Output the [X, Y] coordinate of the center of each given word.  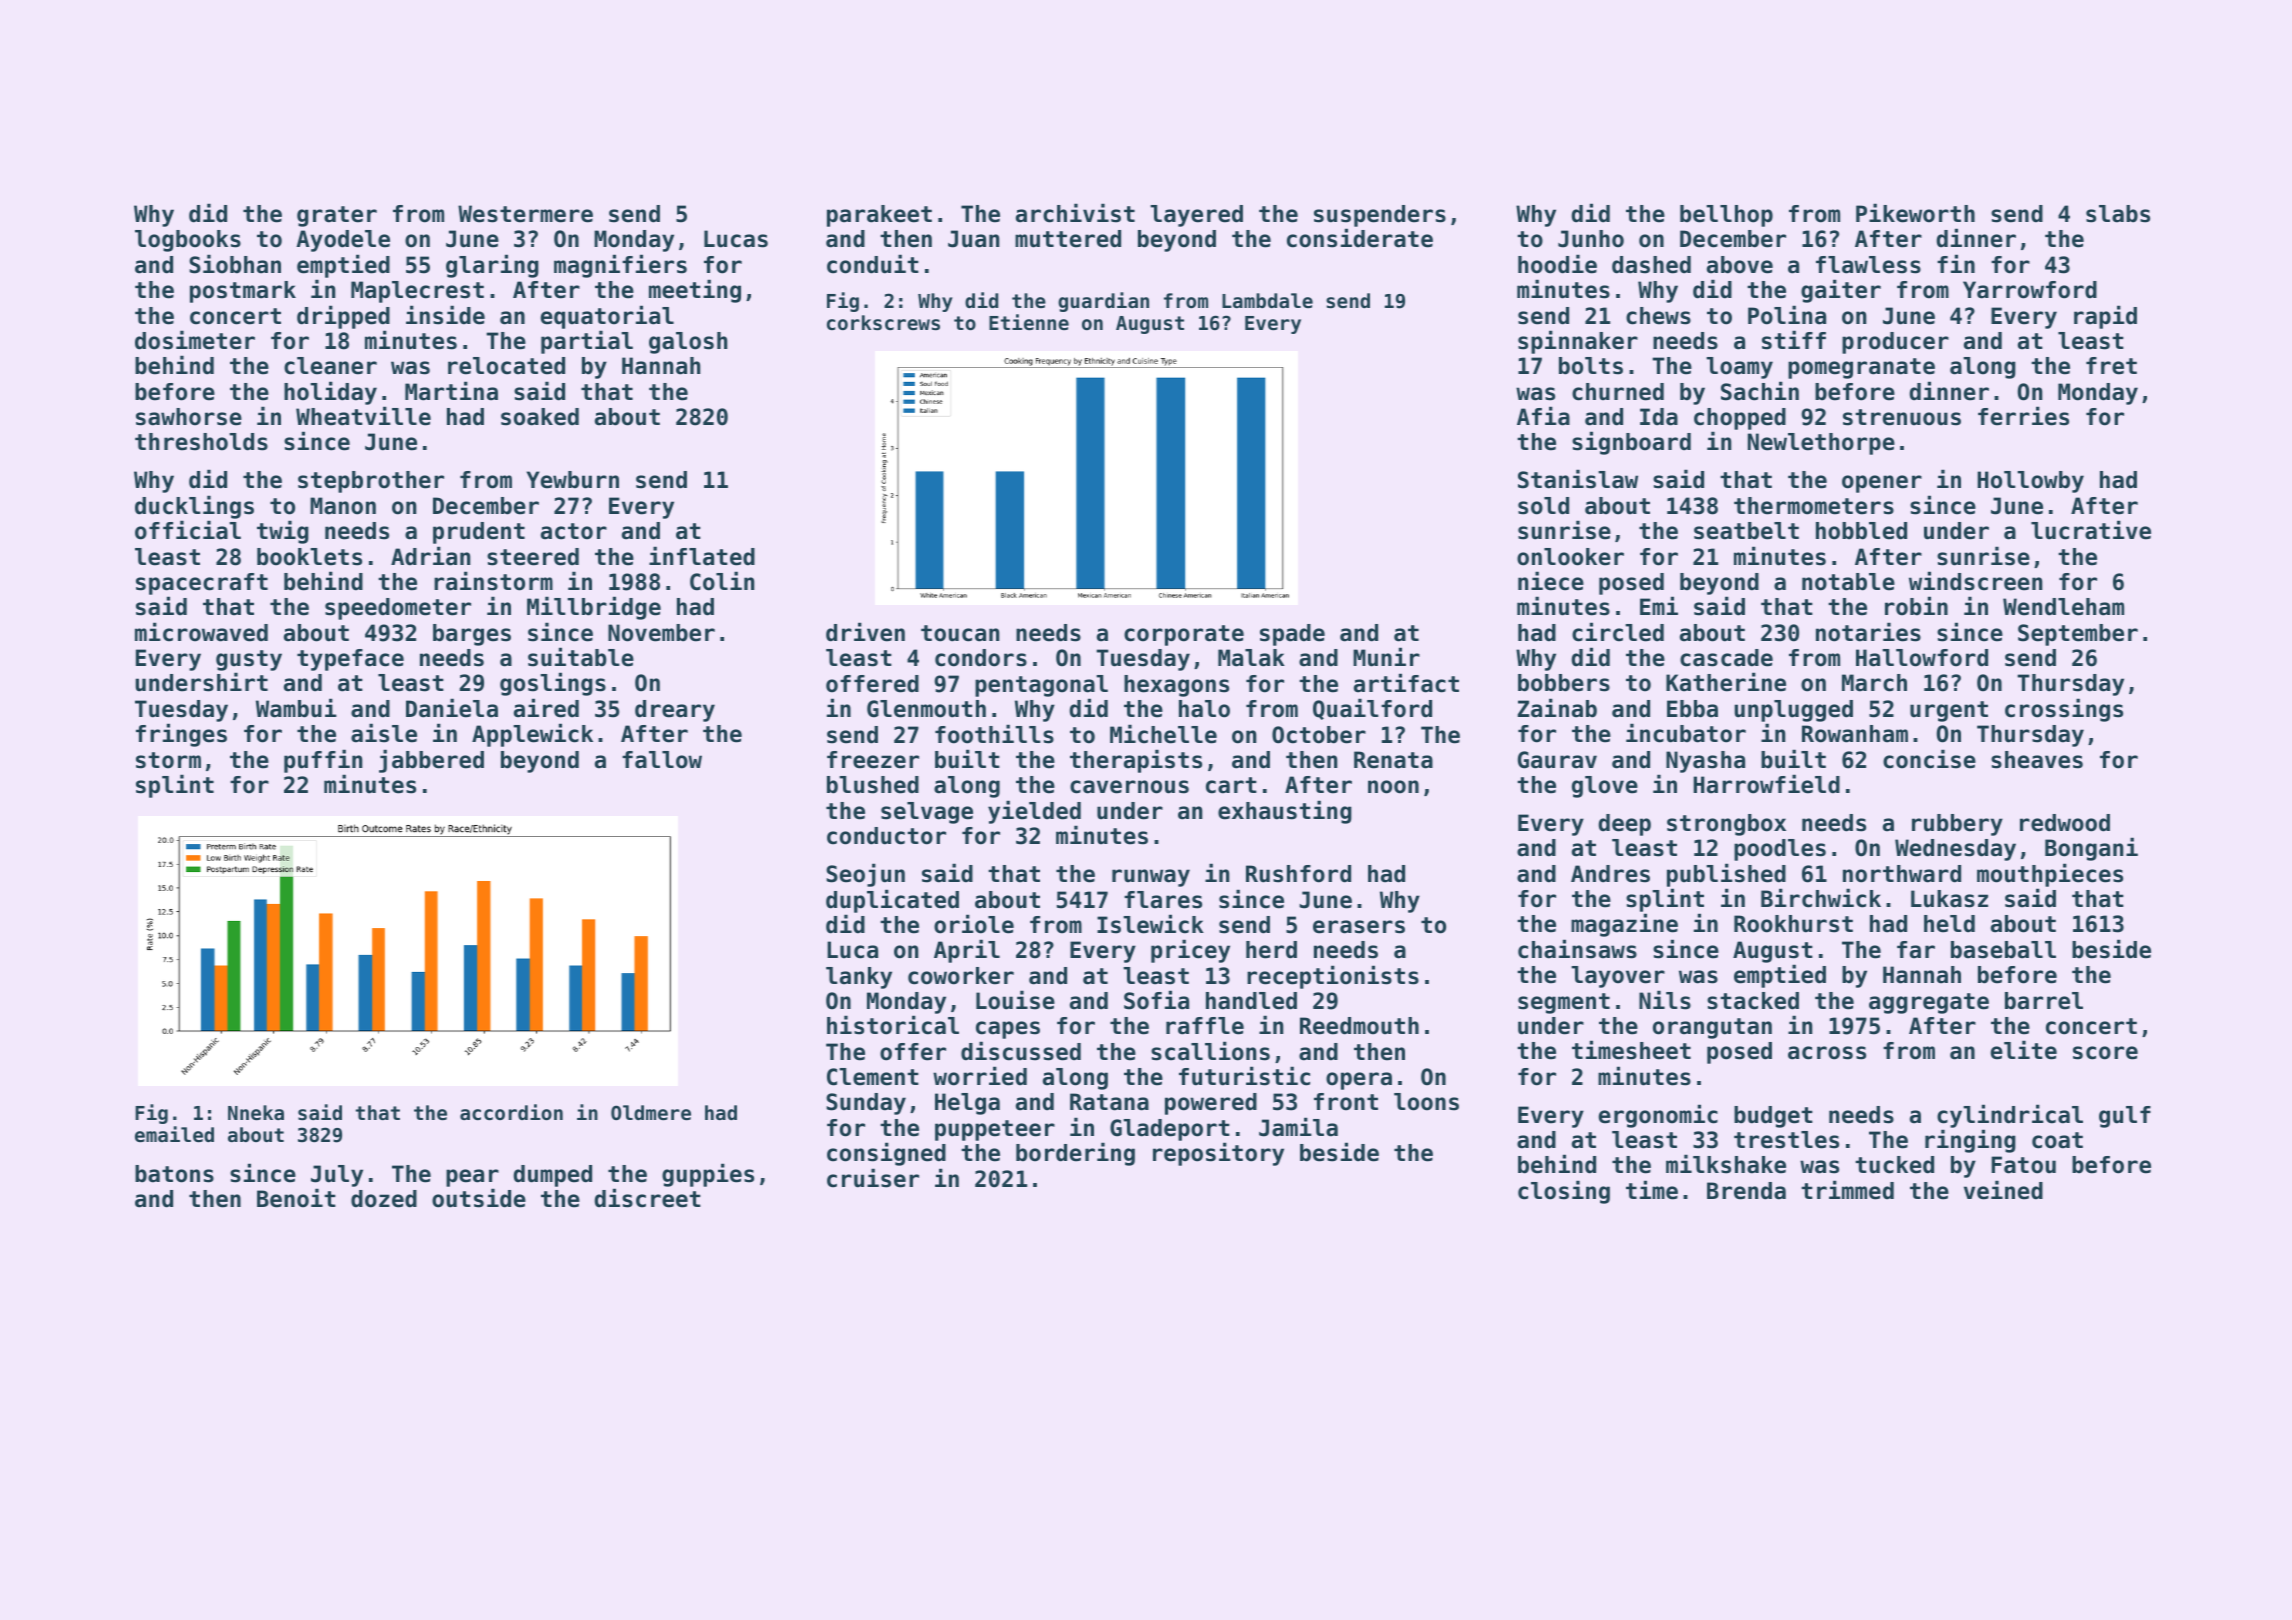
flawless [1868, 265]
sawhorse [189, 417]
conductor [886, 836]
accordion [511, 1112]
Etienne [1029, 322]
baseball [2003, 950]
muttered [1068, 239]
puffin [323, 761]
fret [2111, 366]
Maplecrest [417, 292]
